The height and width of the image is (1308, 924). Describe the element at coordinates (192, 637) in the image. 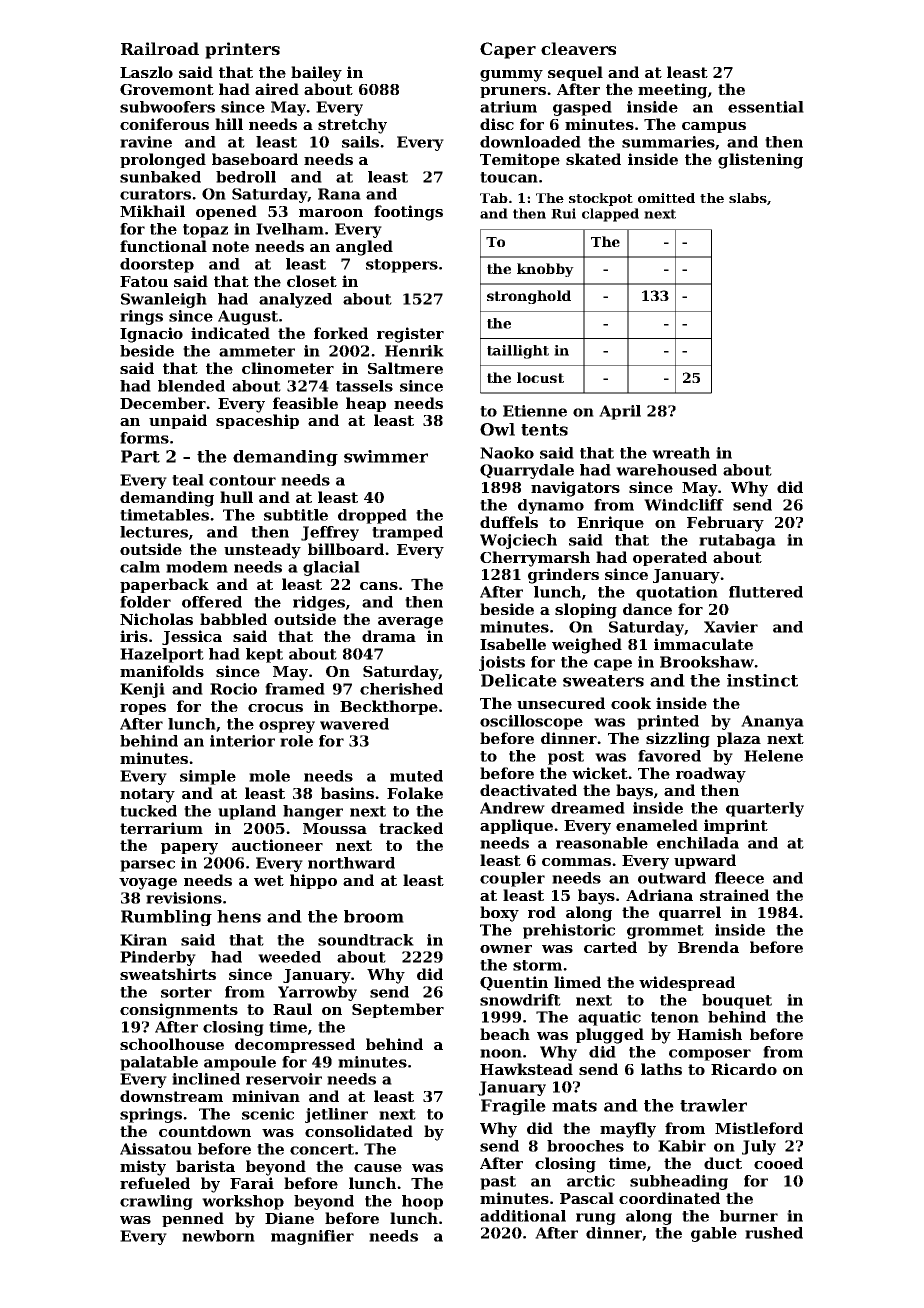

I see `Jessica` at that location.
